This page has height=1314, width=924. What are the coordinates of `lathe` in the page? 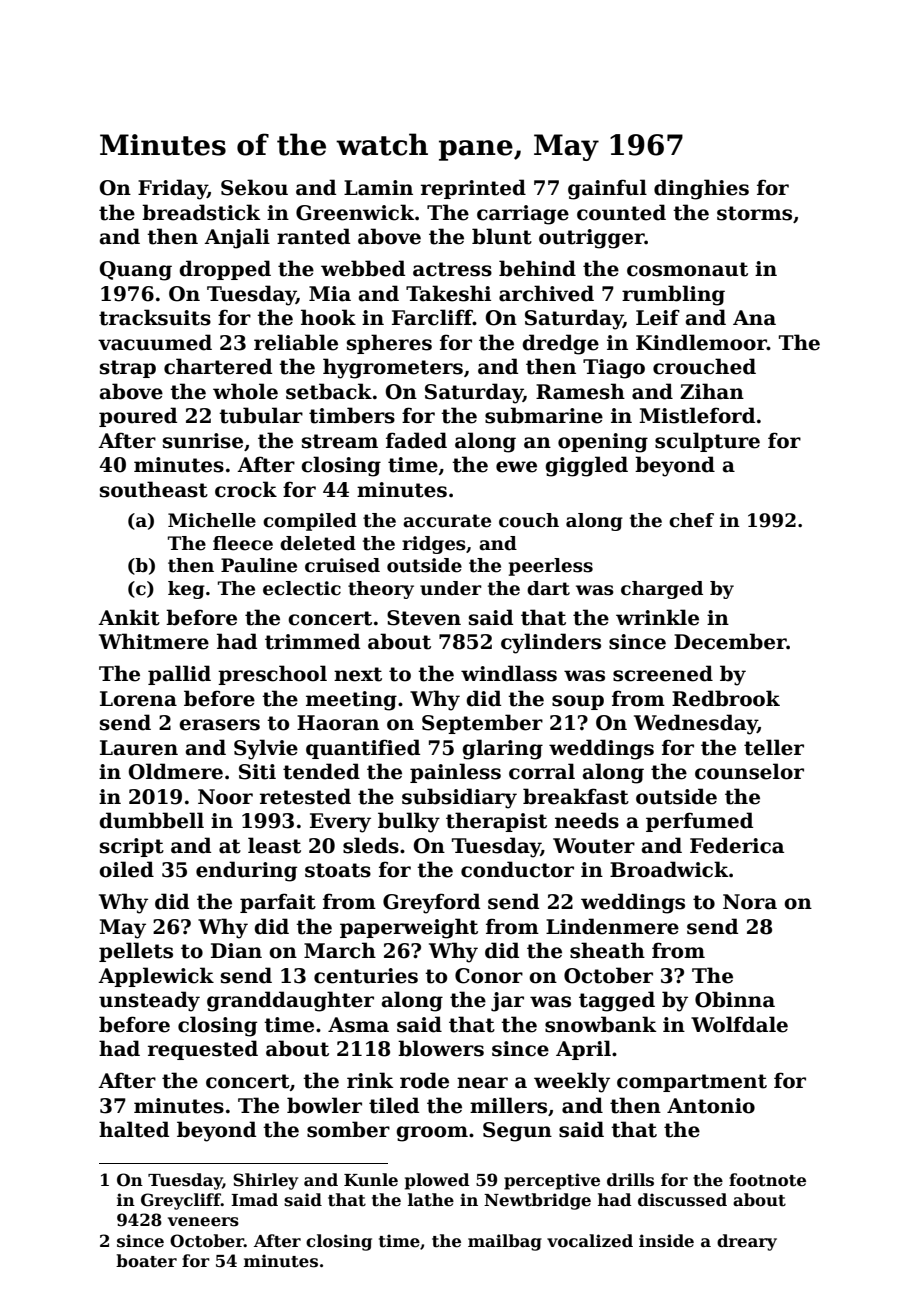 It's located at (431, 1200).
